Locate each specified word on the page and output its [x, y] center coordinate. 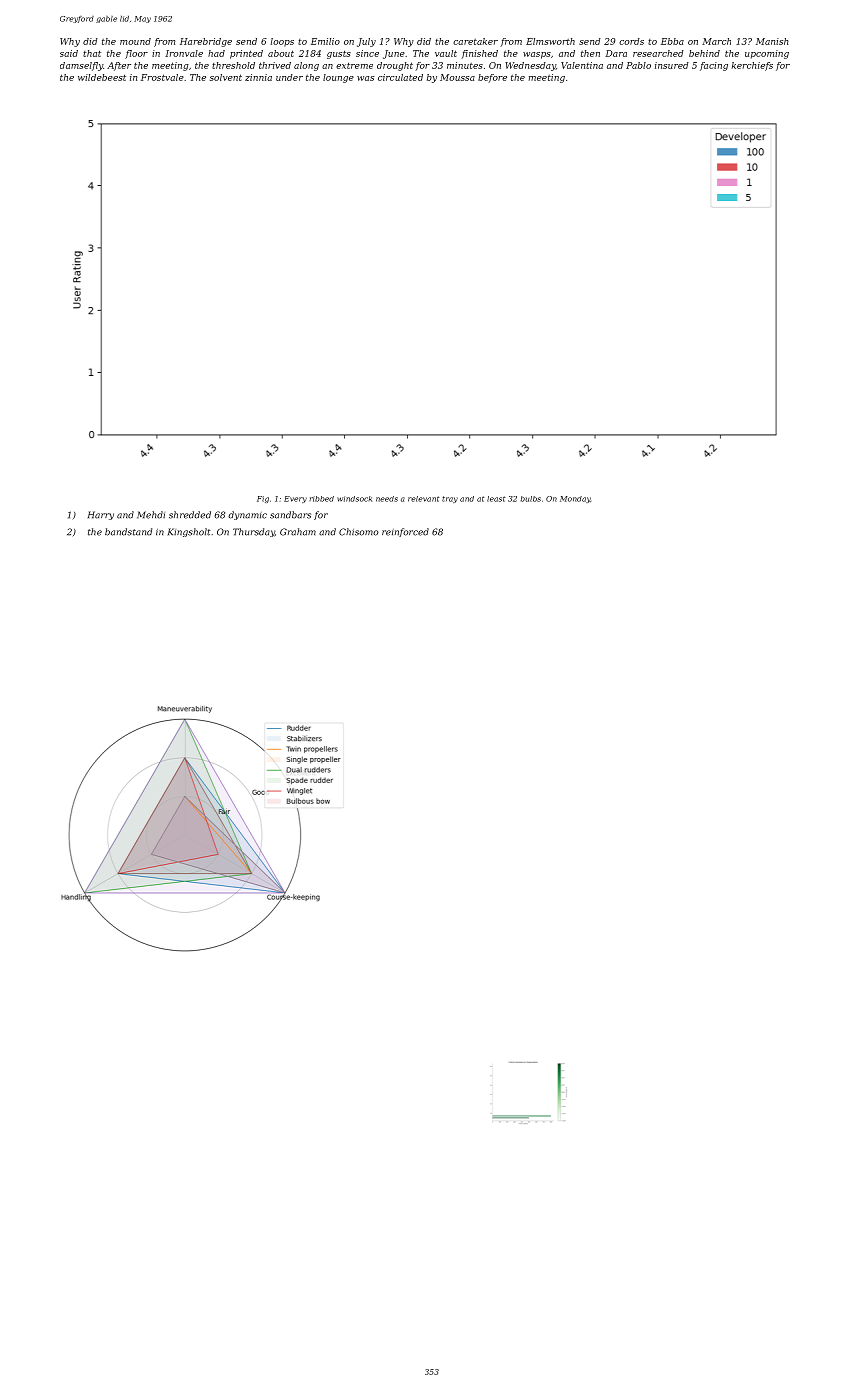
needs [387, 499]
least [496, 499]
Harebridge [206, 42]
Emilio [325, 41]
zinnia [258, 77]
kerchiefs [752, 66]
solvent [226, 77]
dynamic [247, 515]
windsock [354, 499]
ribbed [321, 499]
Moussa [457, 77]
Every [295, 499]
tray [450, 499]
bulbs [531, 499]
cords [631, 41]
